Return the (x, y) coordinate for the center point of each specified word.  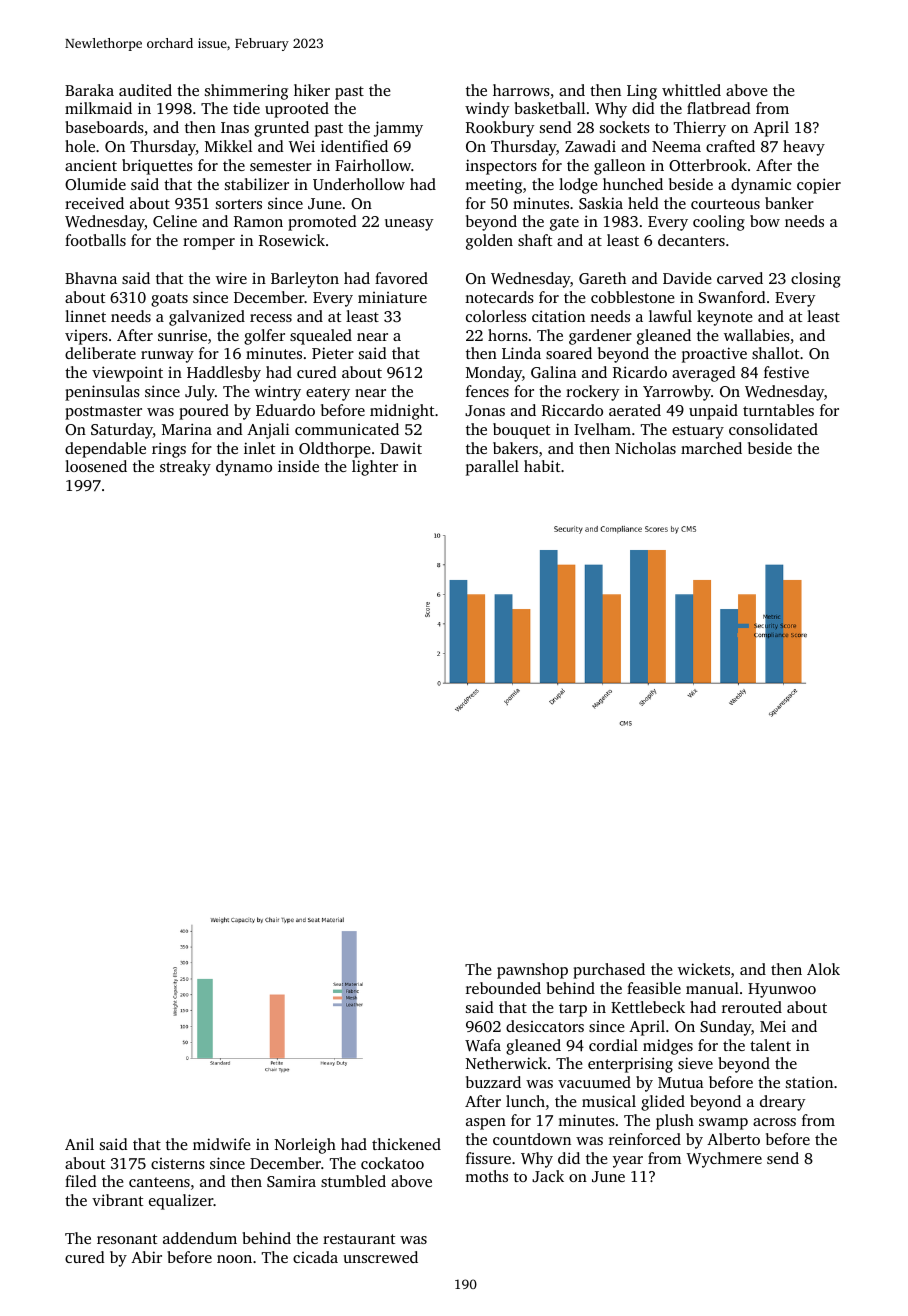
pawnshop (532, 971)
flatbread (719, 108)
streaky (185, 468)
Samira (291, 1181)
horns (508, 335)
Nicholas (645, 448)
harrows (521, 90)
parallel (492, 468)
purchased (609, 971)
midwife (222, 1144)
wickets (704, 969)
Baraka (89, 90)
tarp (573, 1010)
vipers (86, 337)
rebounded (503, 988)
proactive (714, 355)
